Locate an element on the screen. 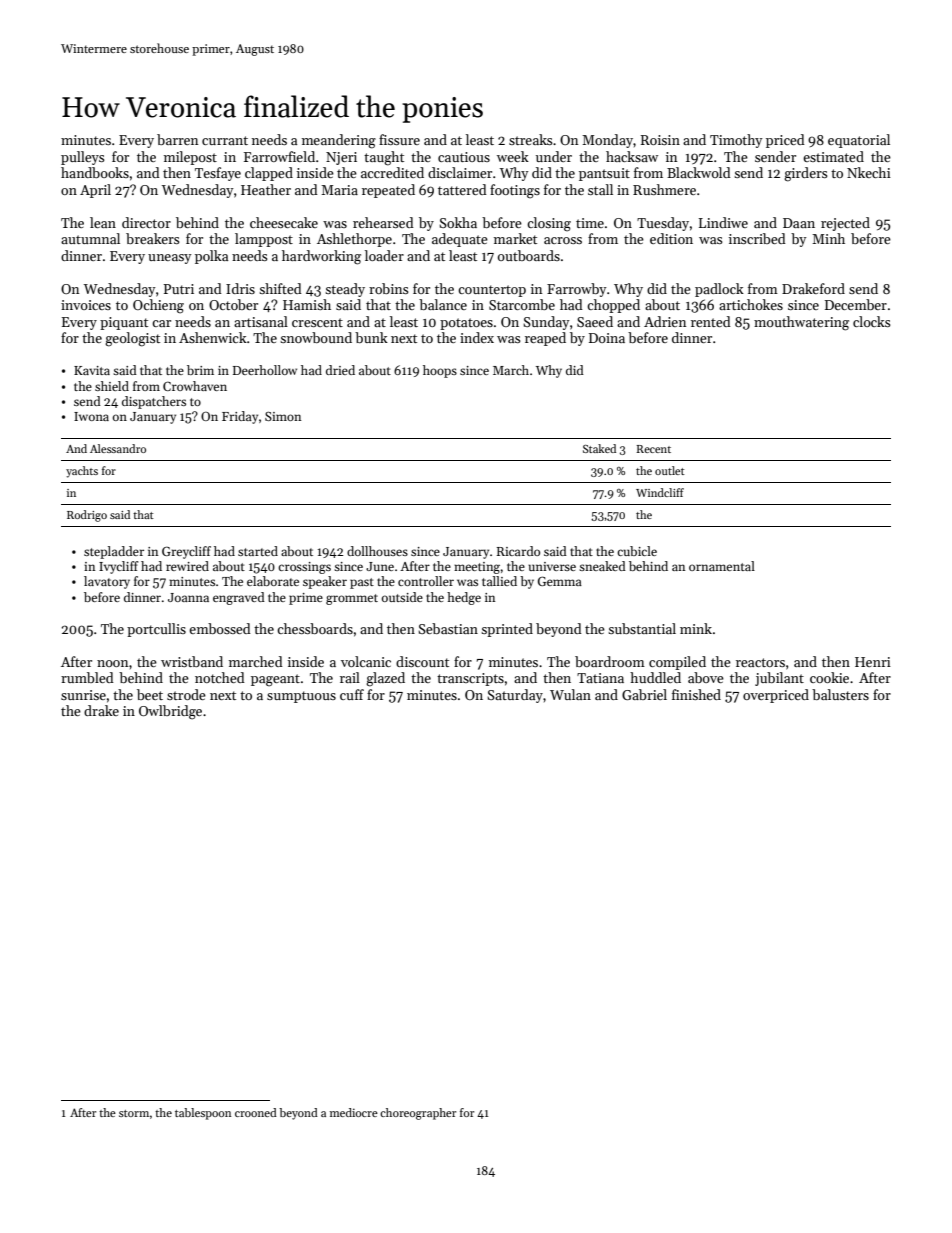 The width and height of the screenshot is (952, 1233). Daan is located at coordinates (799, 223).
